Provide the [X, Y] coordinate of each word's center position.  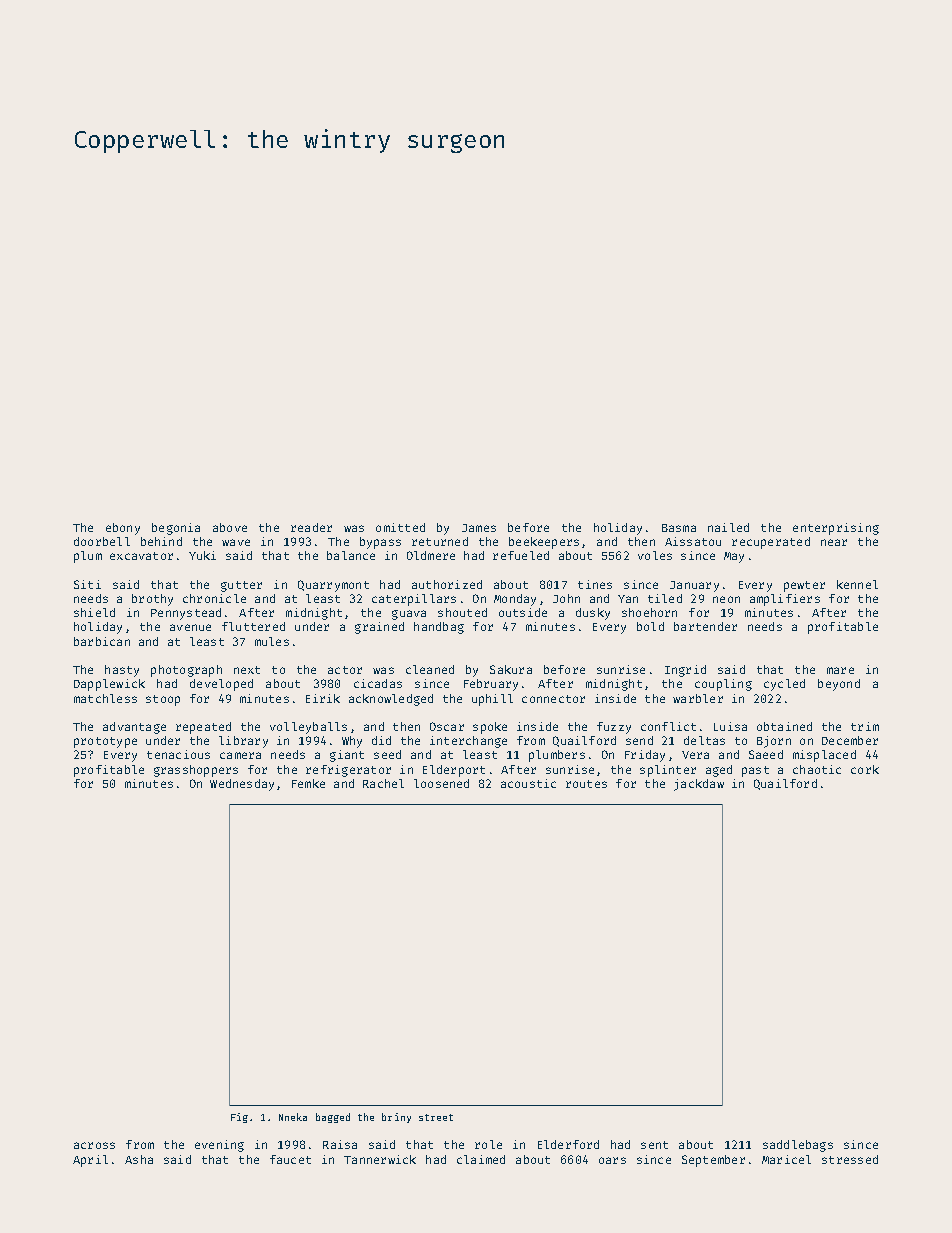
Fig [239, 1118]
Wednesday [242, 785]
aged [719, 771]
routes [586, 784]
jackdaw [699, 785]
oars [612, 1160]
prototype [105, 742]
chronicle [214, 598]
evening [219, 1146]
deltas [704, 740]
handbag [439, 628]
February [491, 685]
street [436, 1117]
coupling [723, 685]
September [713, 1161]
